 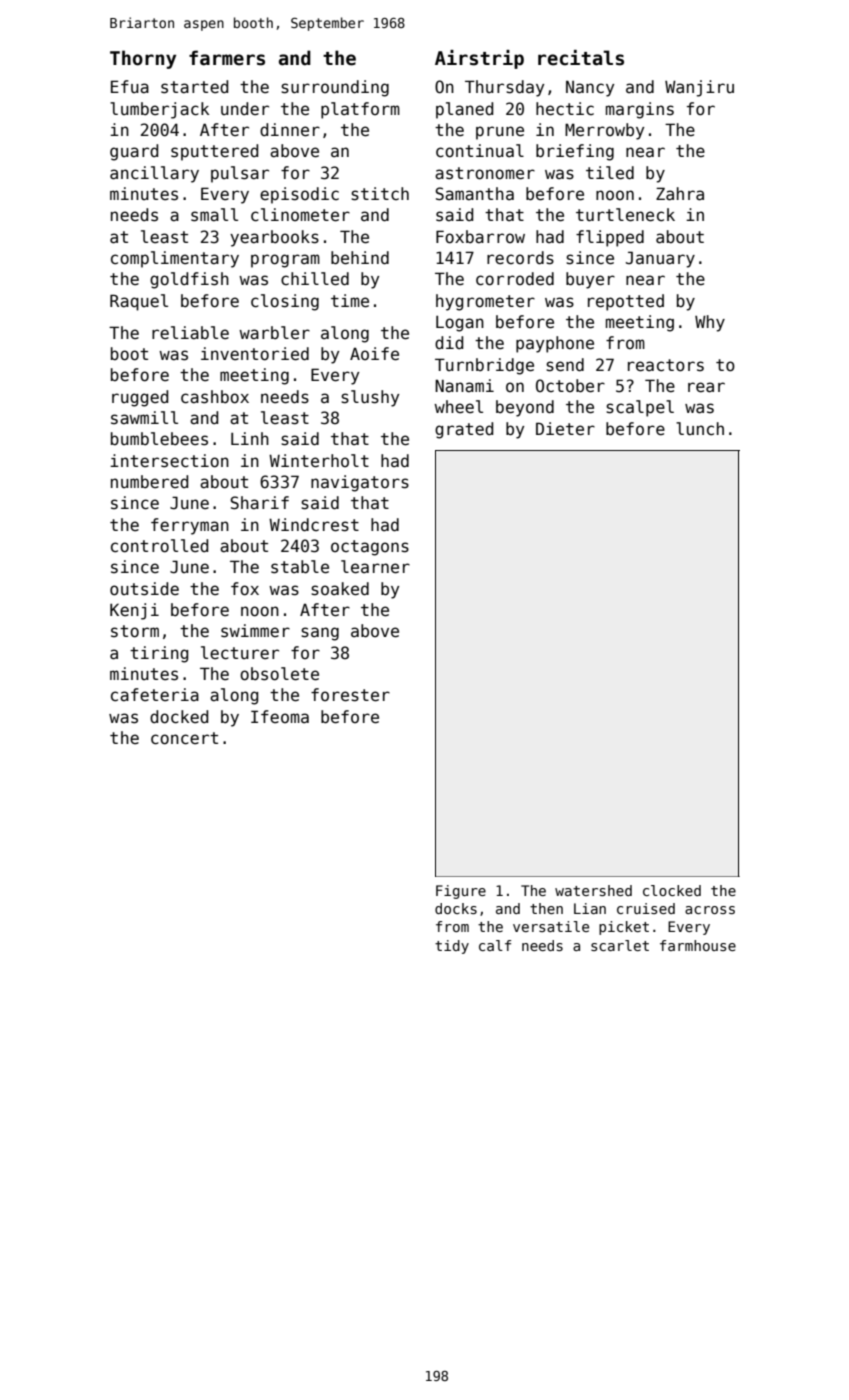 I want to click on started, so click(x=194, y=87).
